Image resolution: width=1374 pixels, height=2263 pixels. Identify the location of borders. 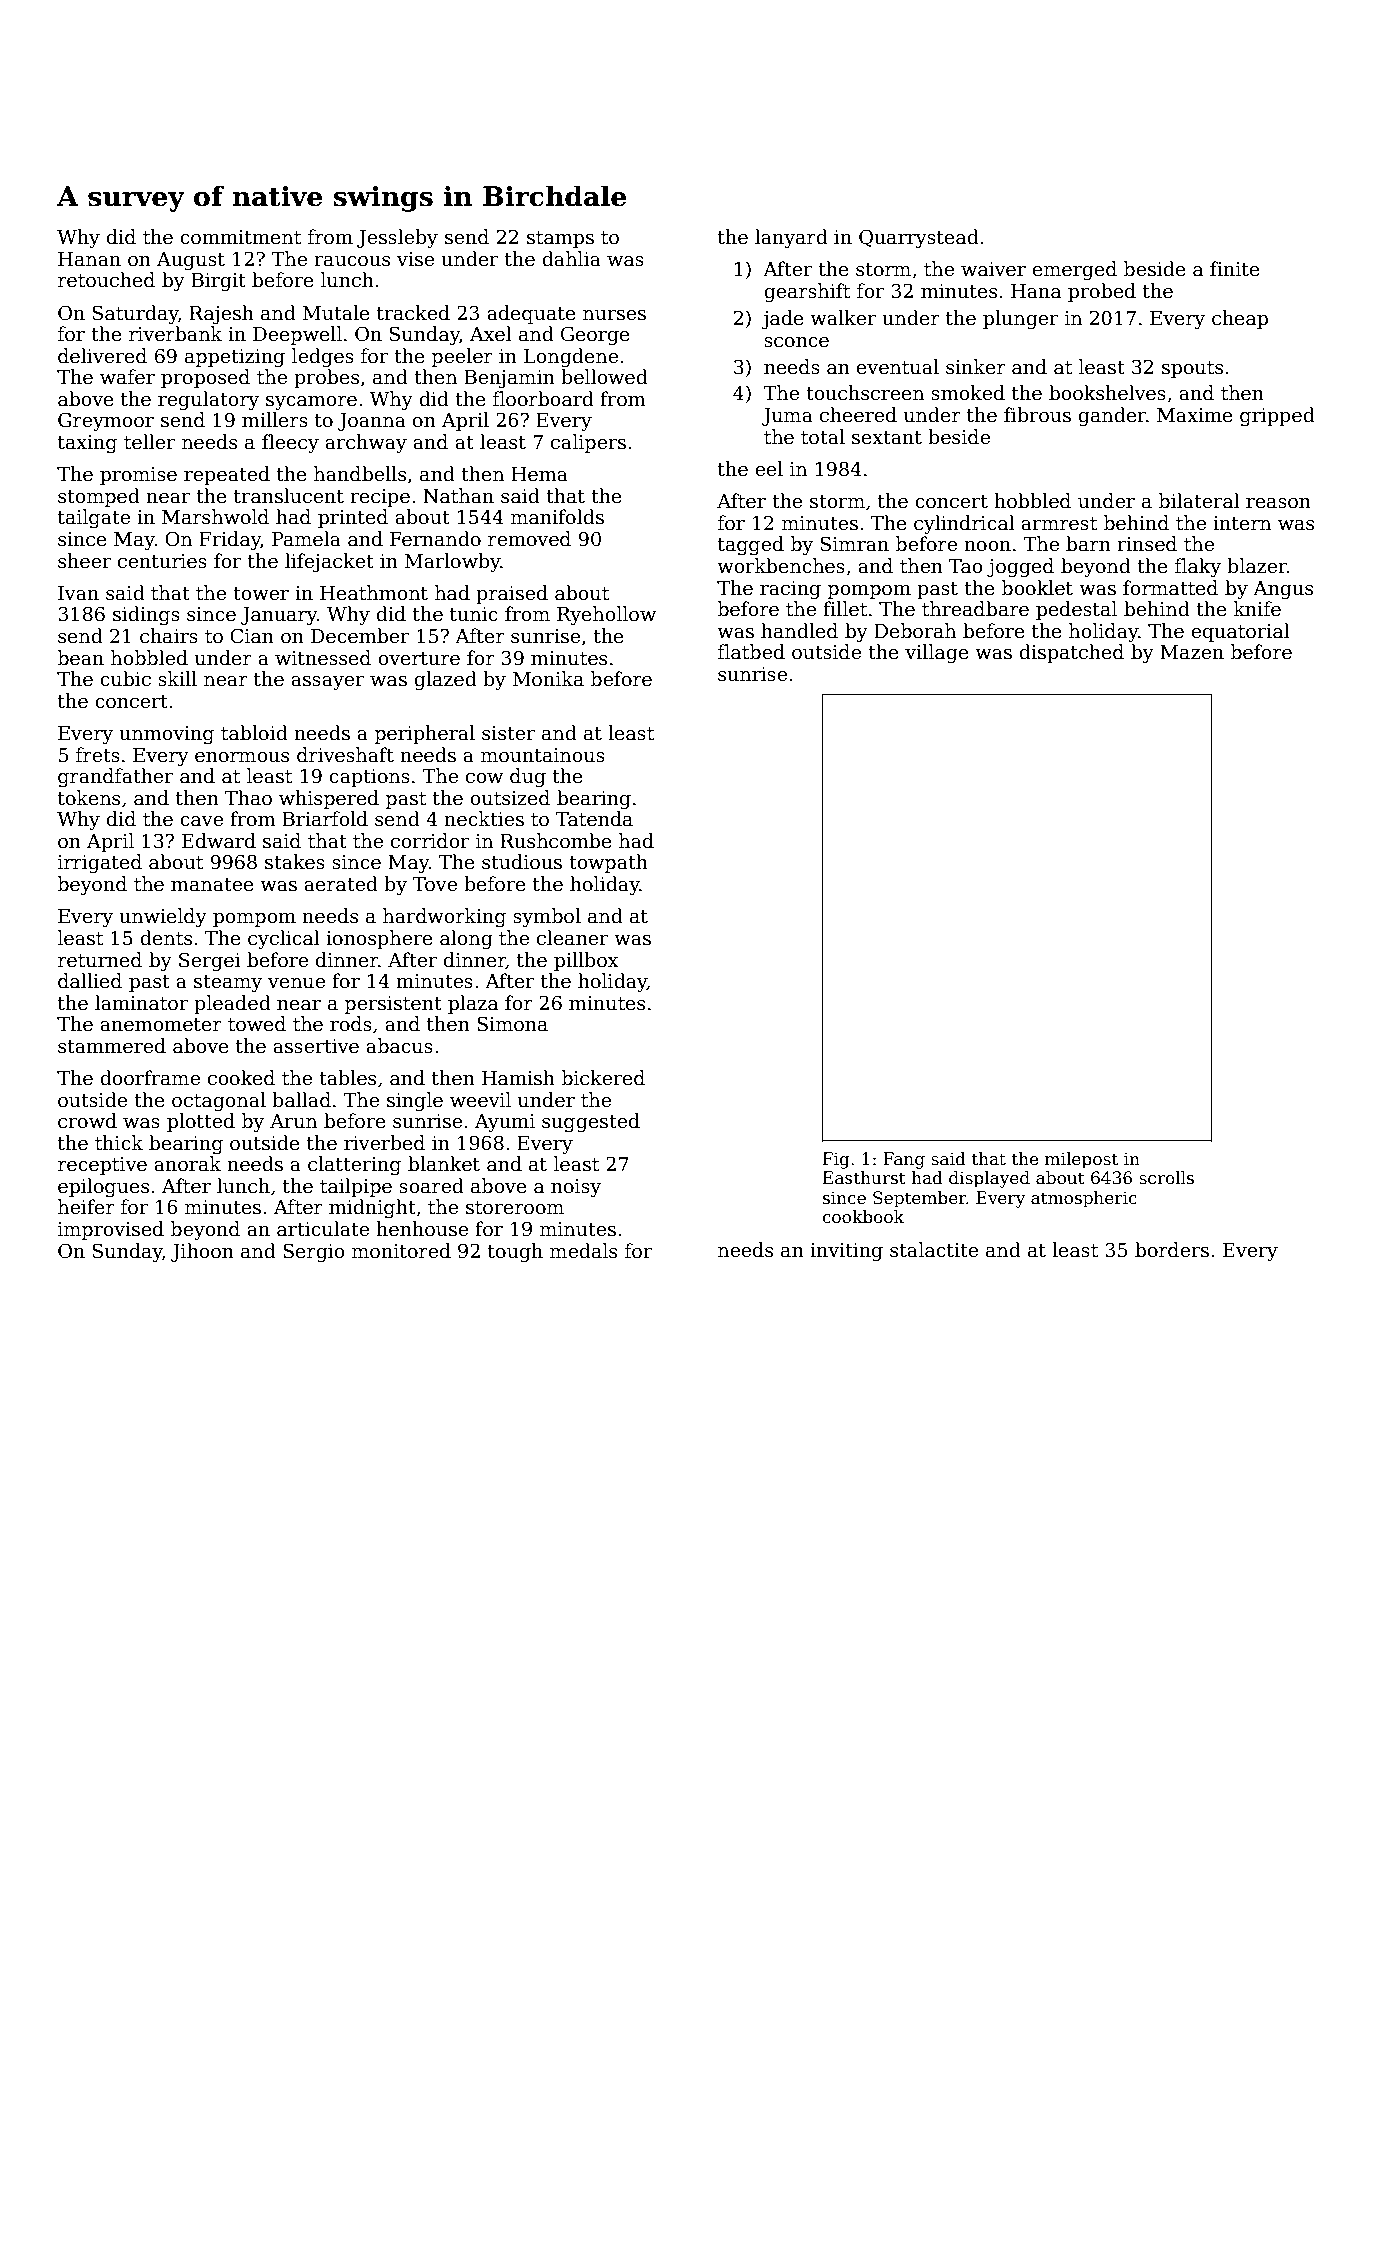
(1172, 1250).
